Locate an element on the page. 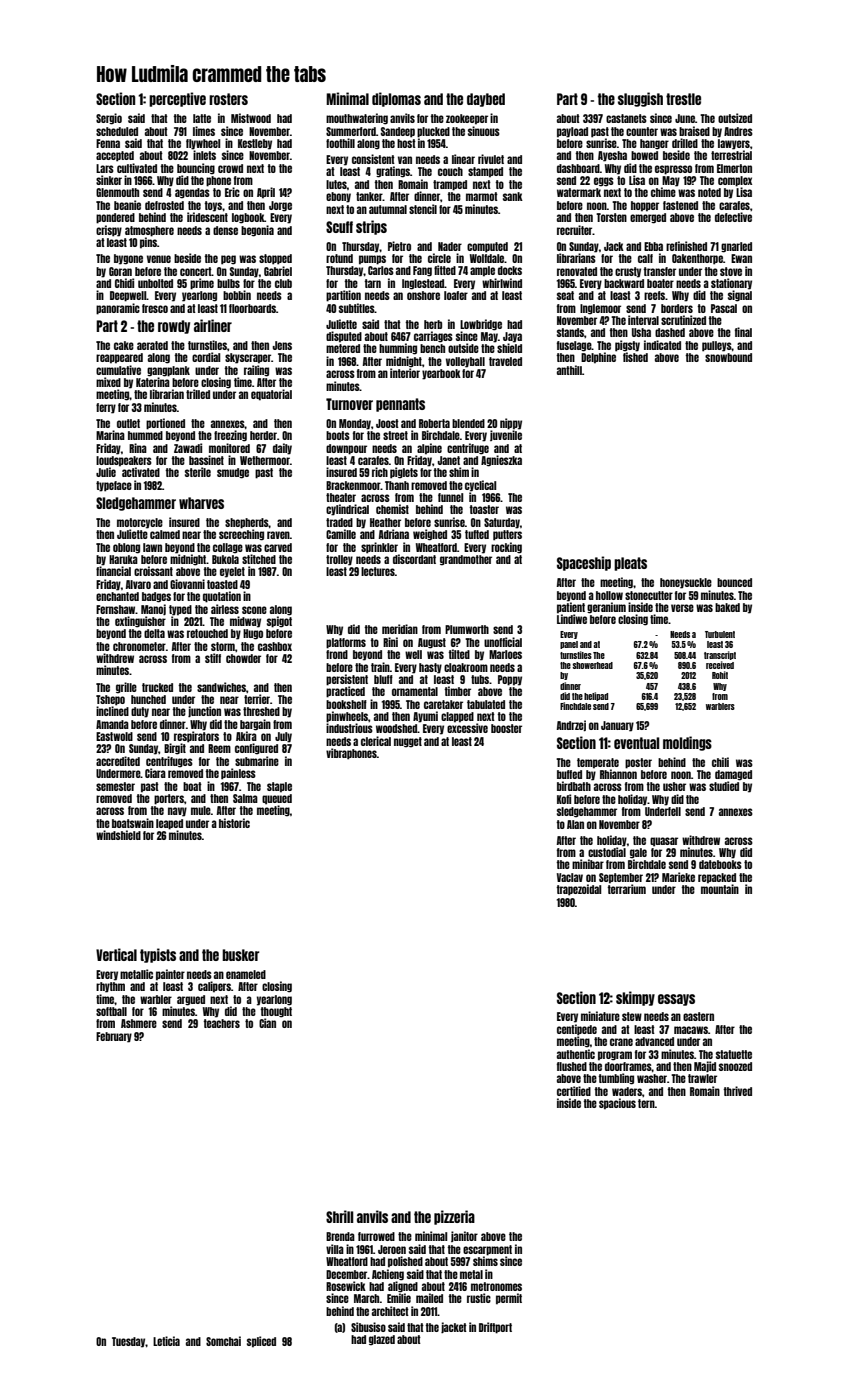  excessive is located at coordinates (467, 728).
